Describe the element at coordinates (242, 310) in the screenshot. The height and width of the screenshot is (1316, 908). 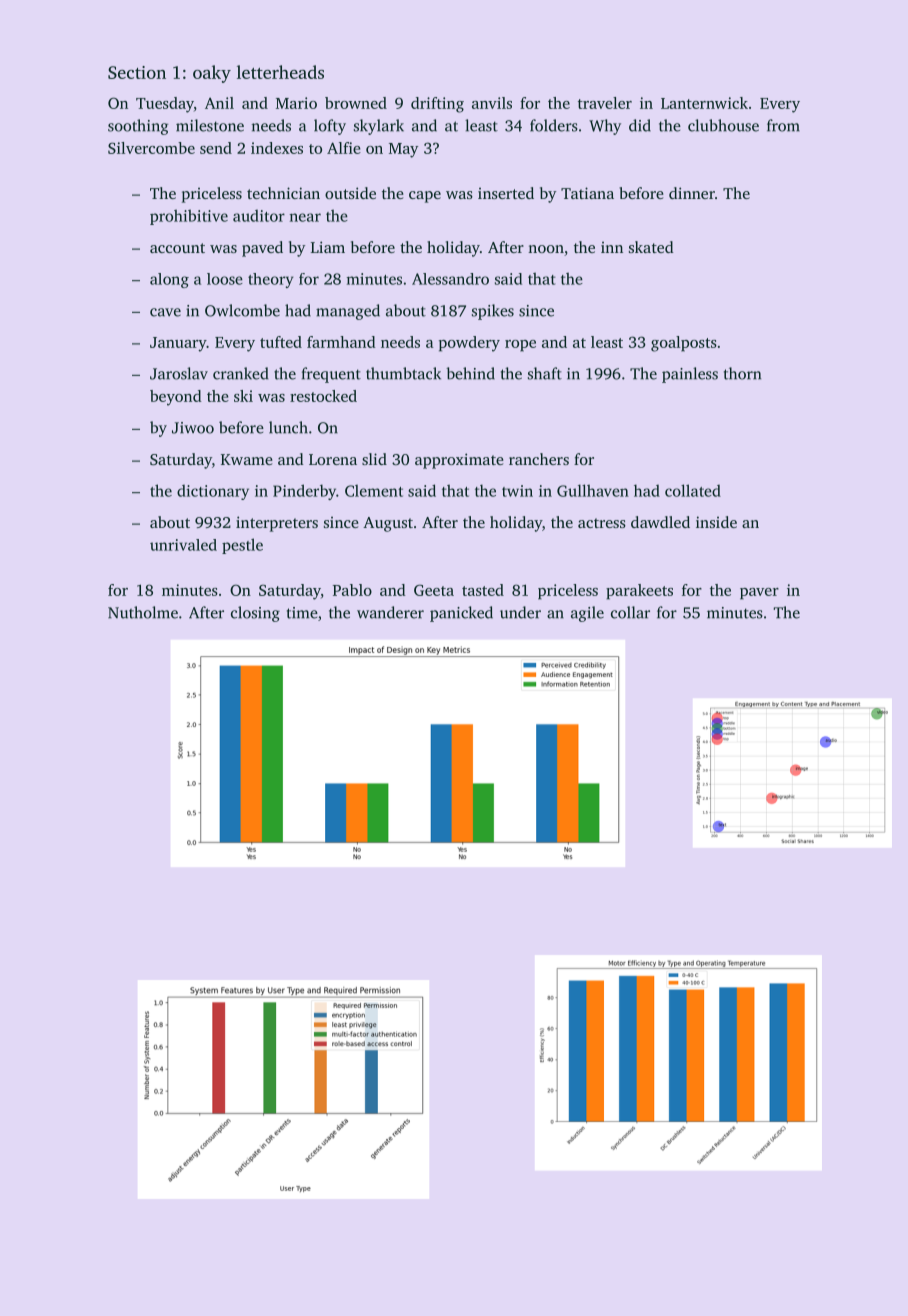
I see `Owlcombe` at that location.
